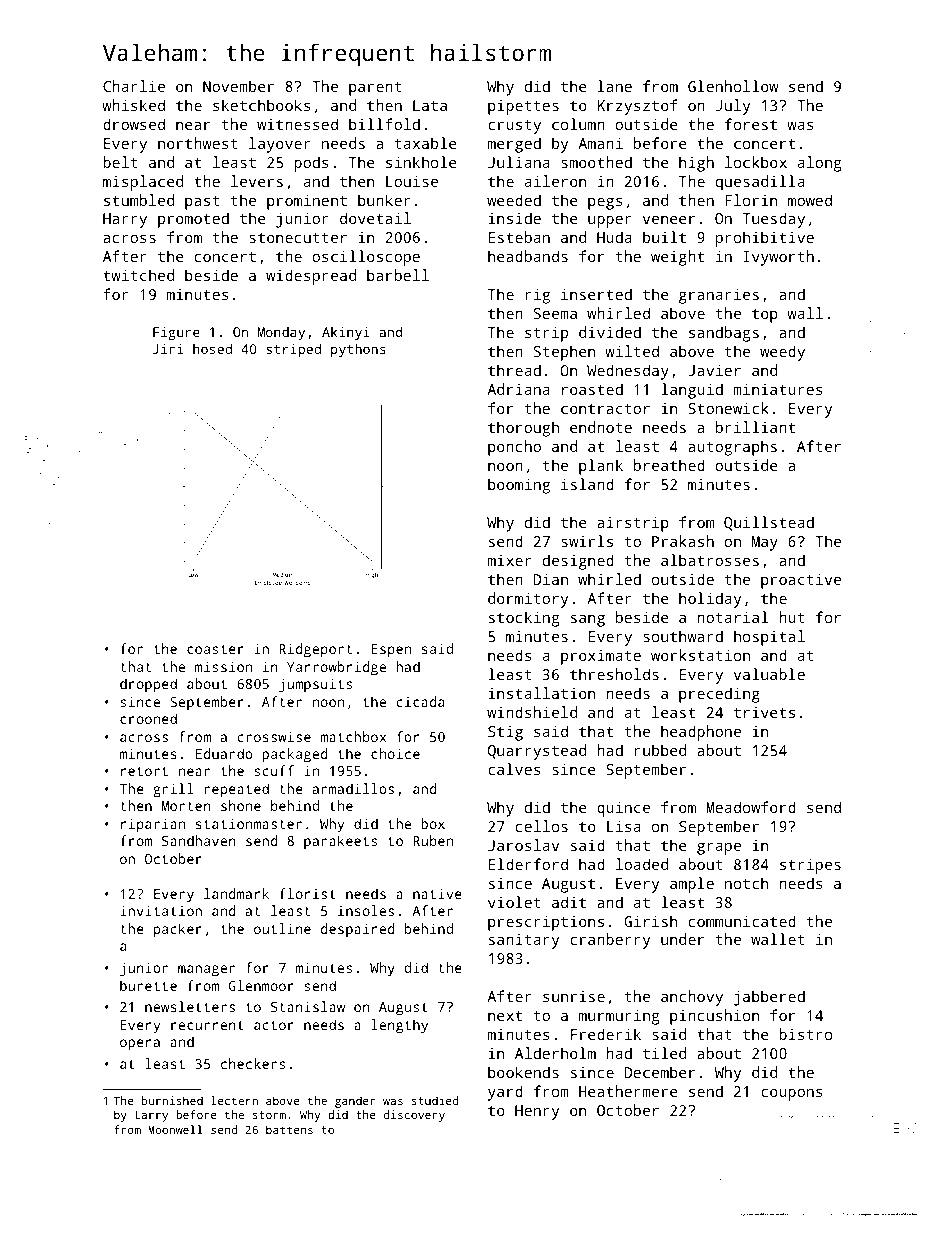  I want to click on wilted, so click(632, 351).
